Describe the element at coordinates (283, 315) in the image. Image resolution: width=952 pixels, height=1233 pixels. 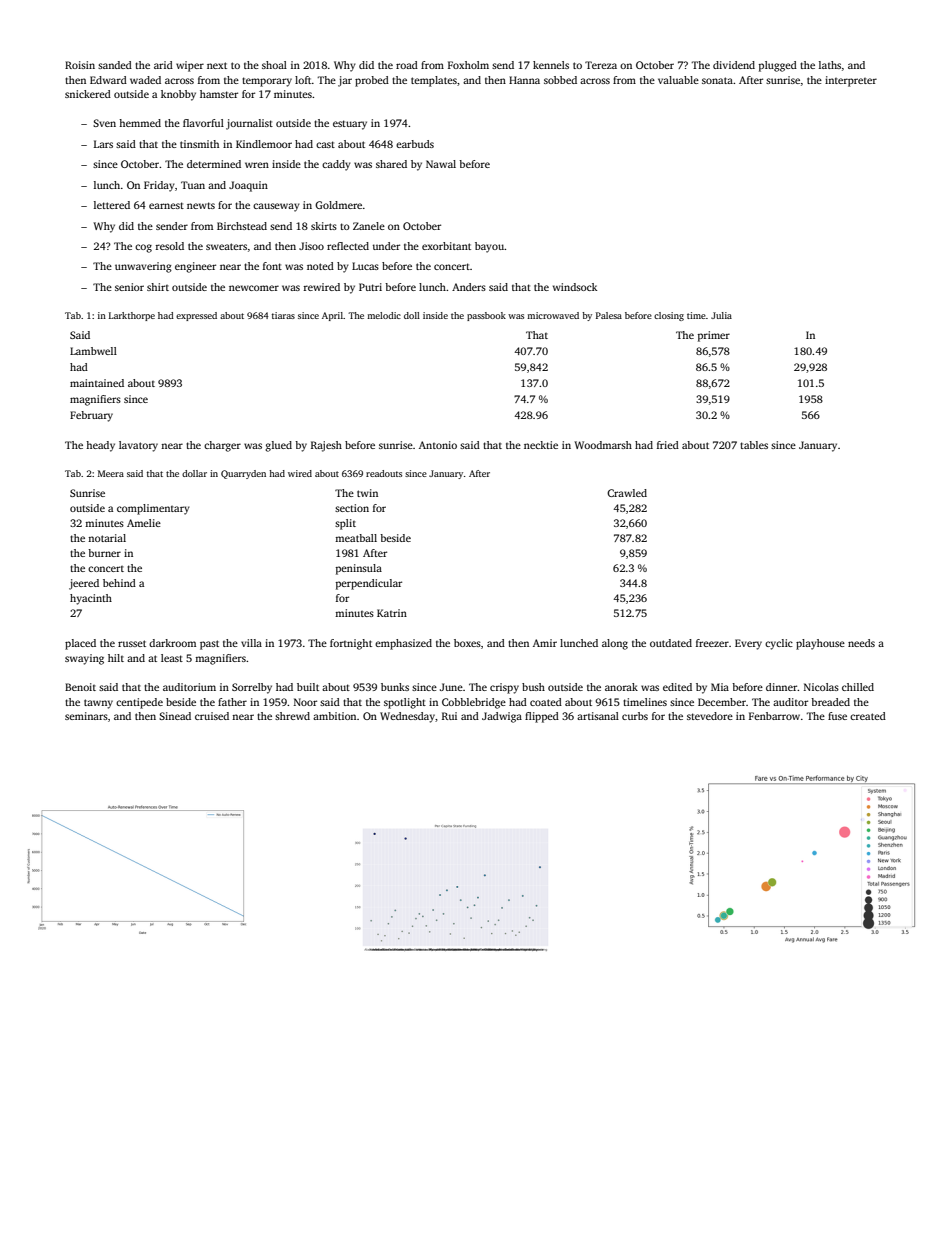
I see `tiaras` at that location.
